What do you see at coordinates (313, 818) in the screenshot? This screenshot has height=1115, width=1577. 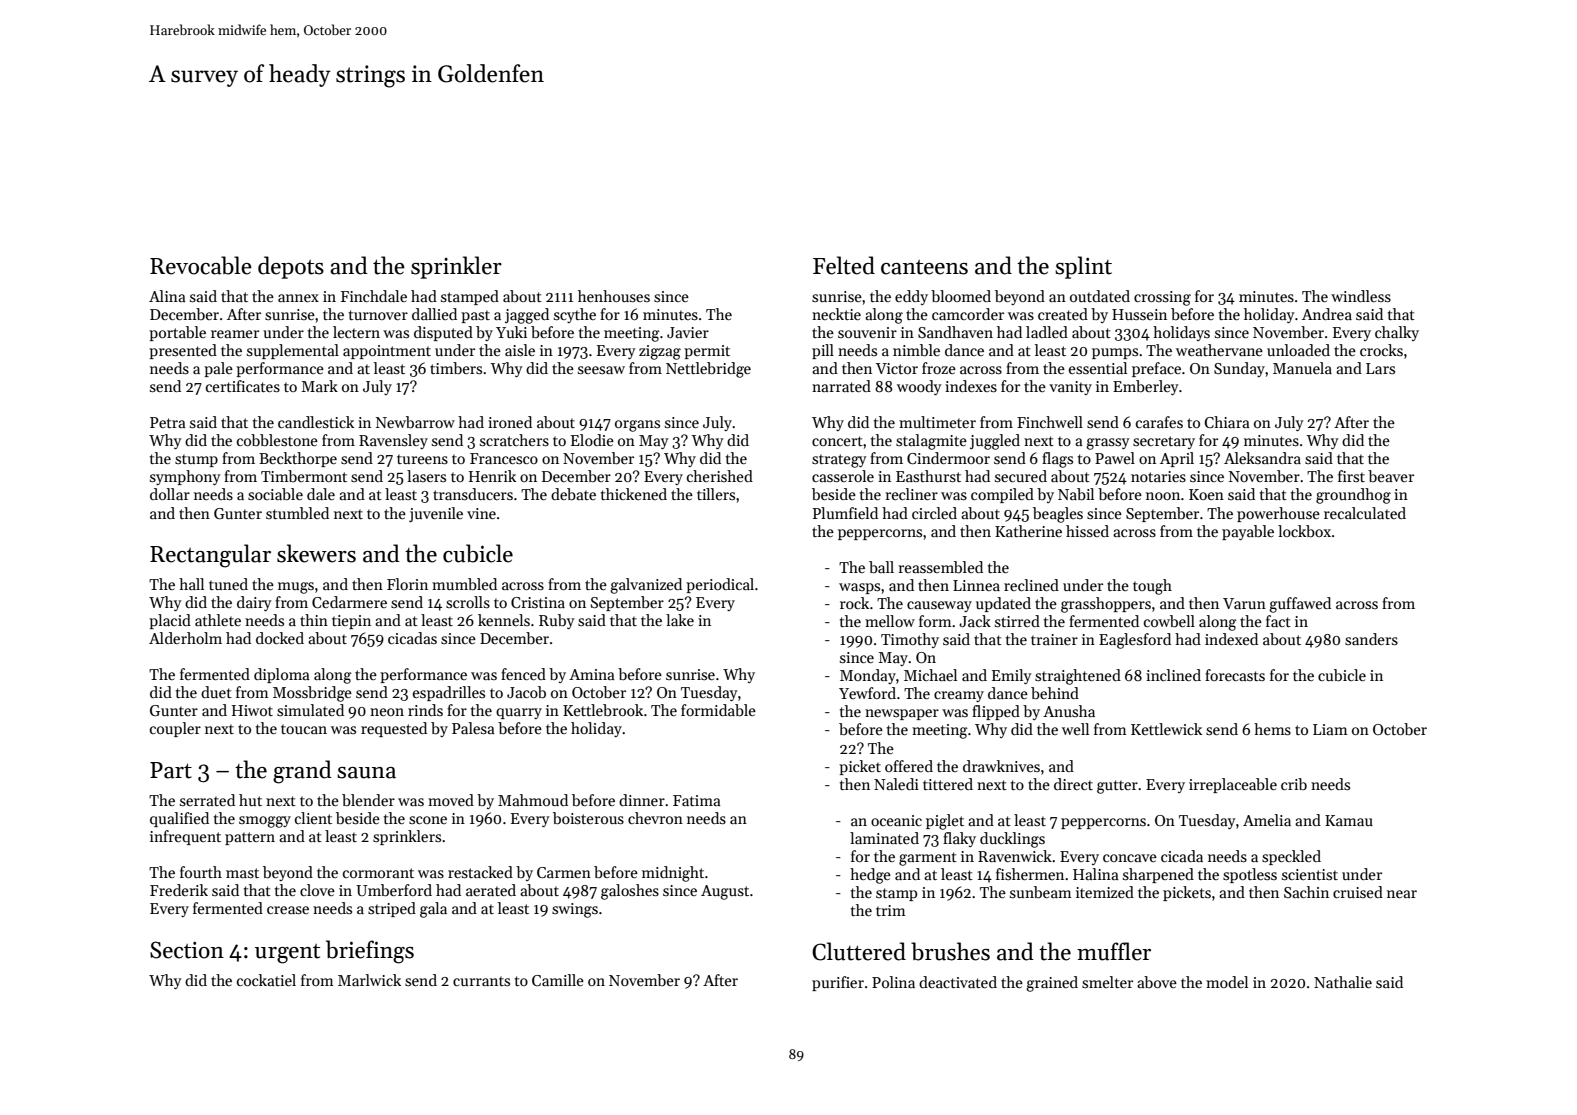 I see `client` at bounding box center [313, 818].
